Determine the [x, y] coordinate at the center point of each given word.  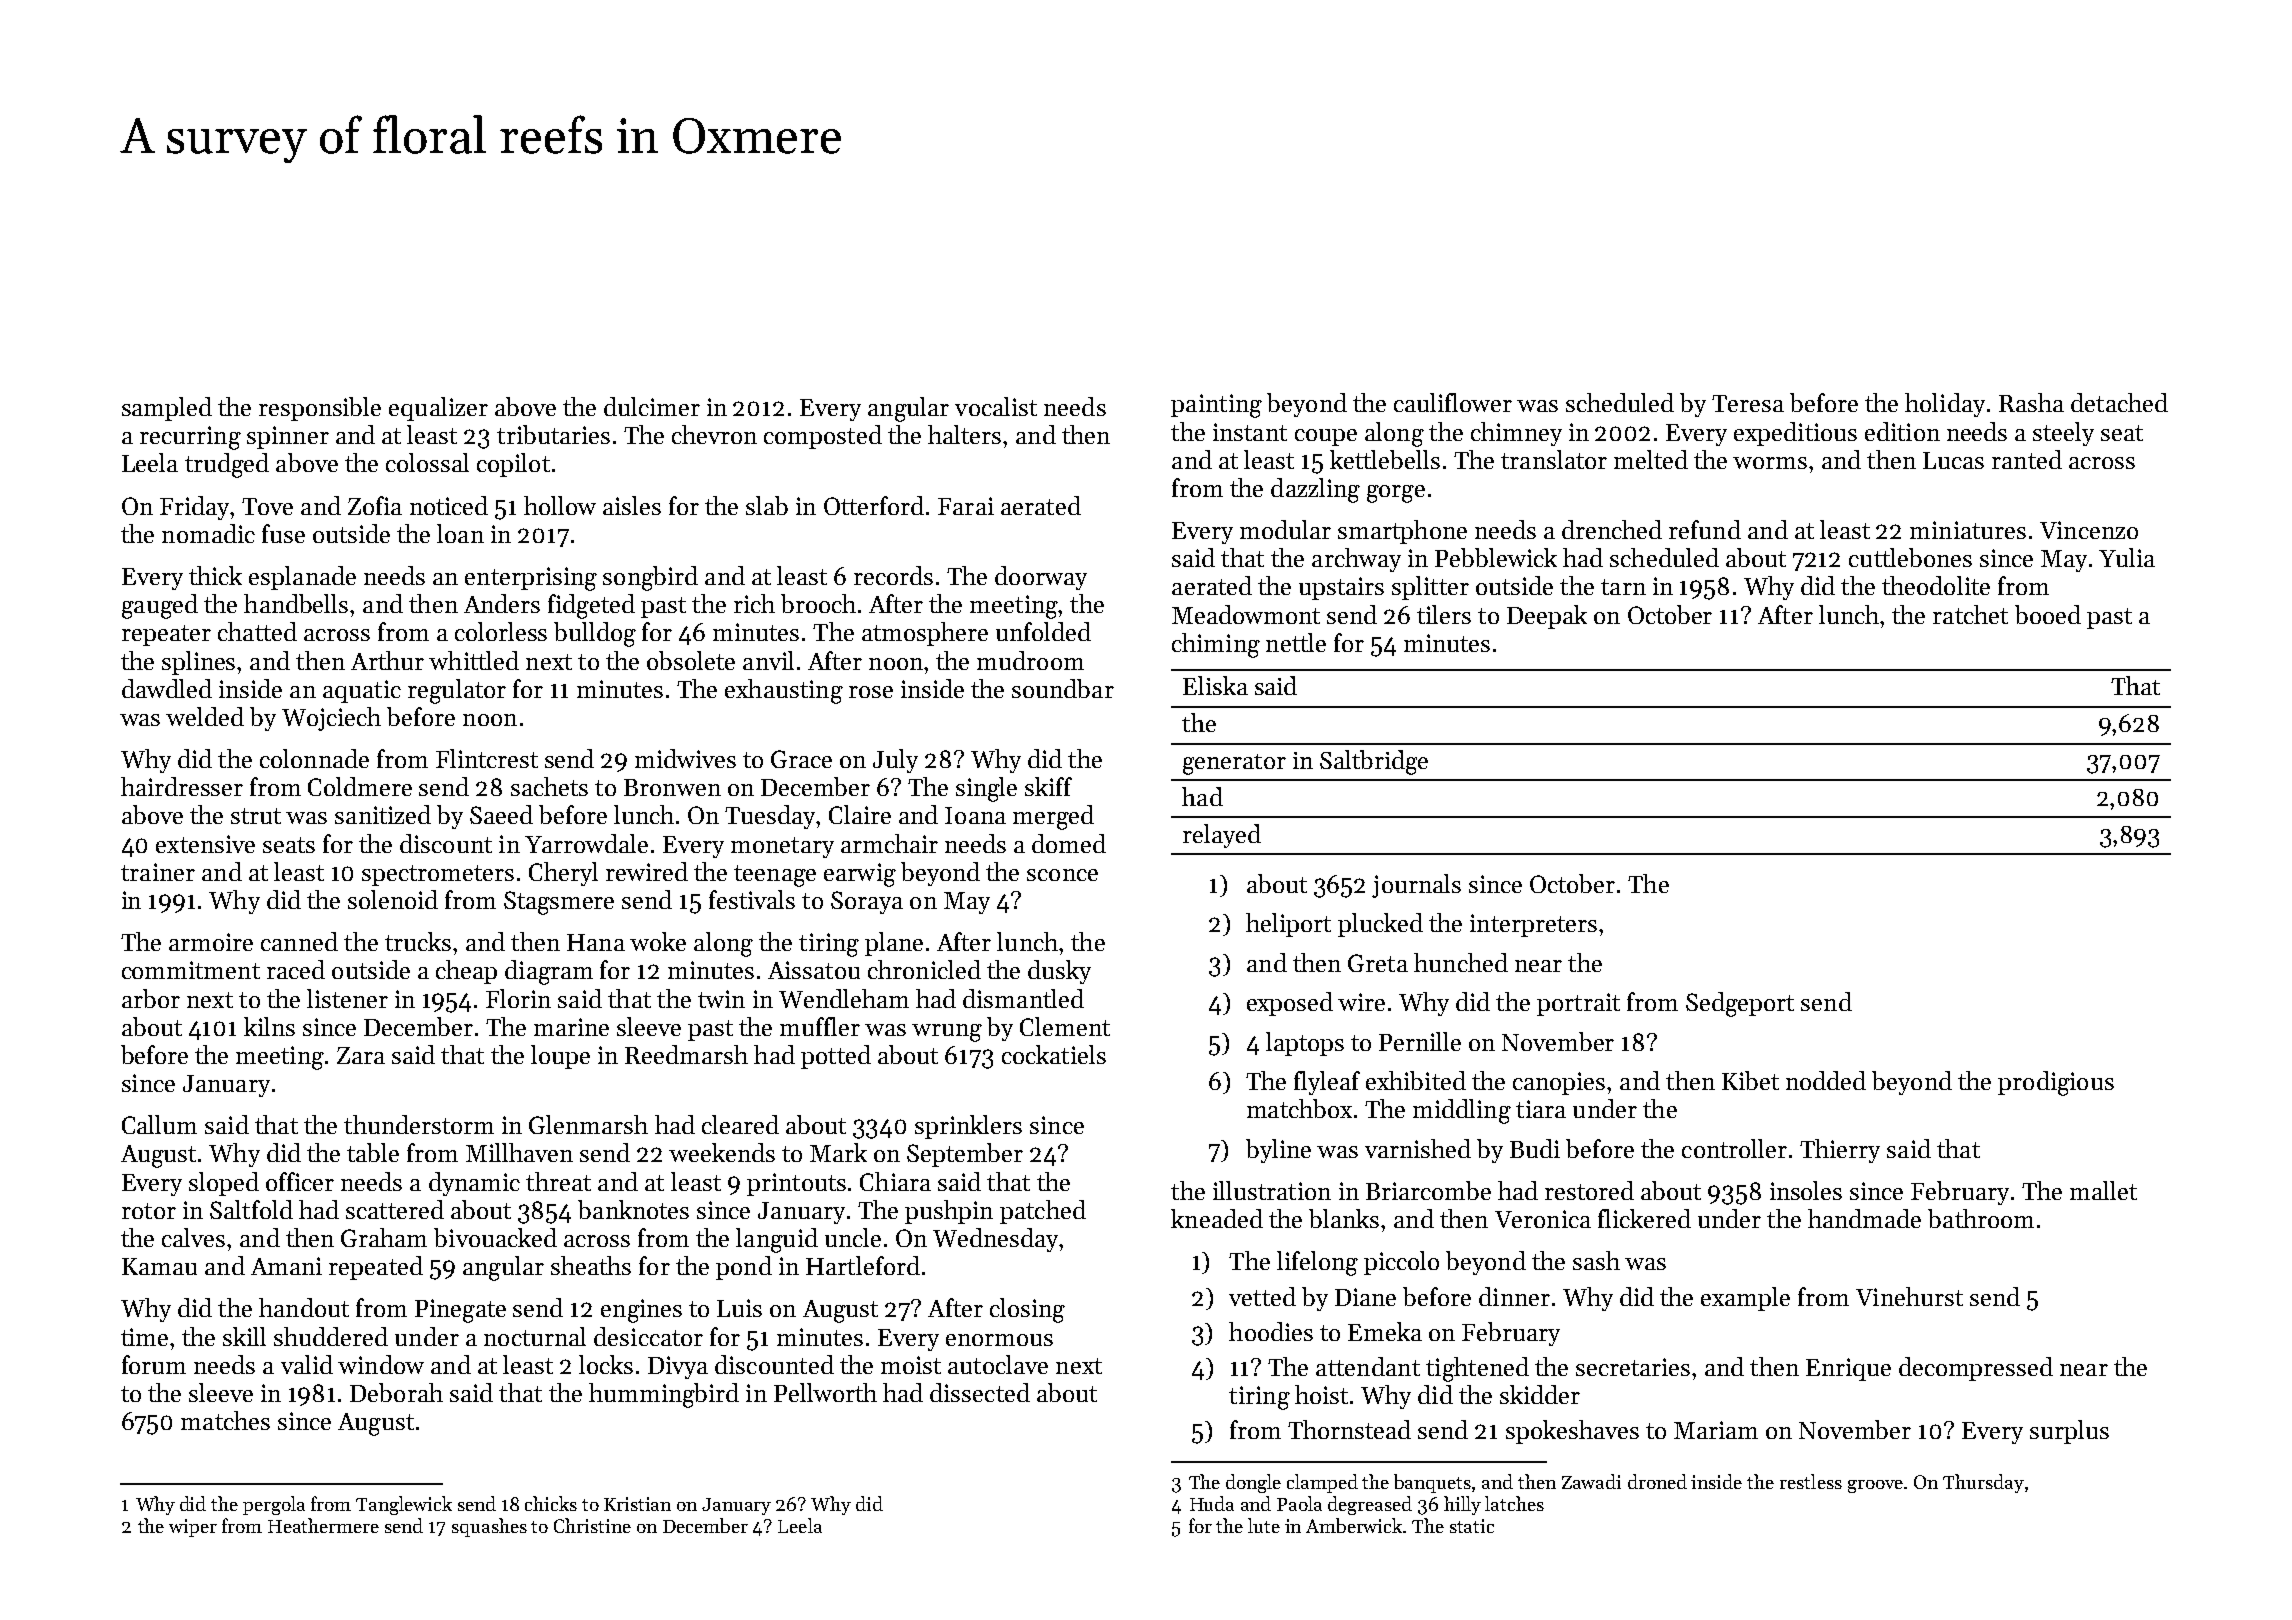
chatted [257, 631]
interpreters [1533, 925]
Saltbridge [1374, 762]
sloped [224, 1184]
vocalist [996, 406]
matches [225, 1420]
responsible [320, 409]
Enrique [1848, 1369]
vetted [1262, 1296]
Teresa [1748, 403]
